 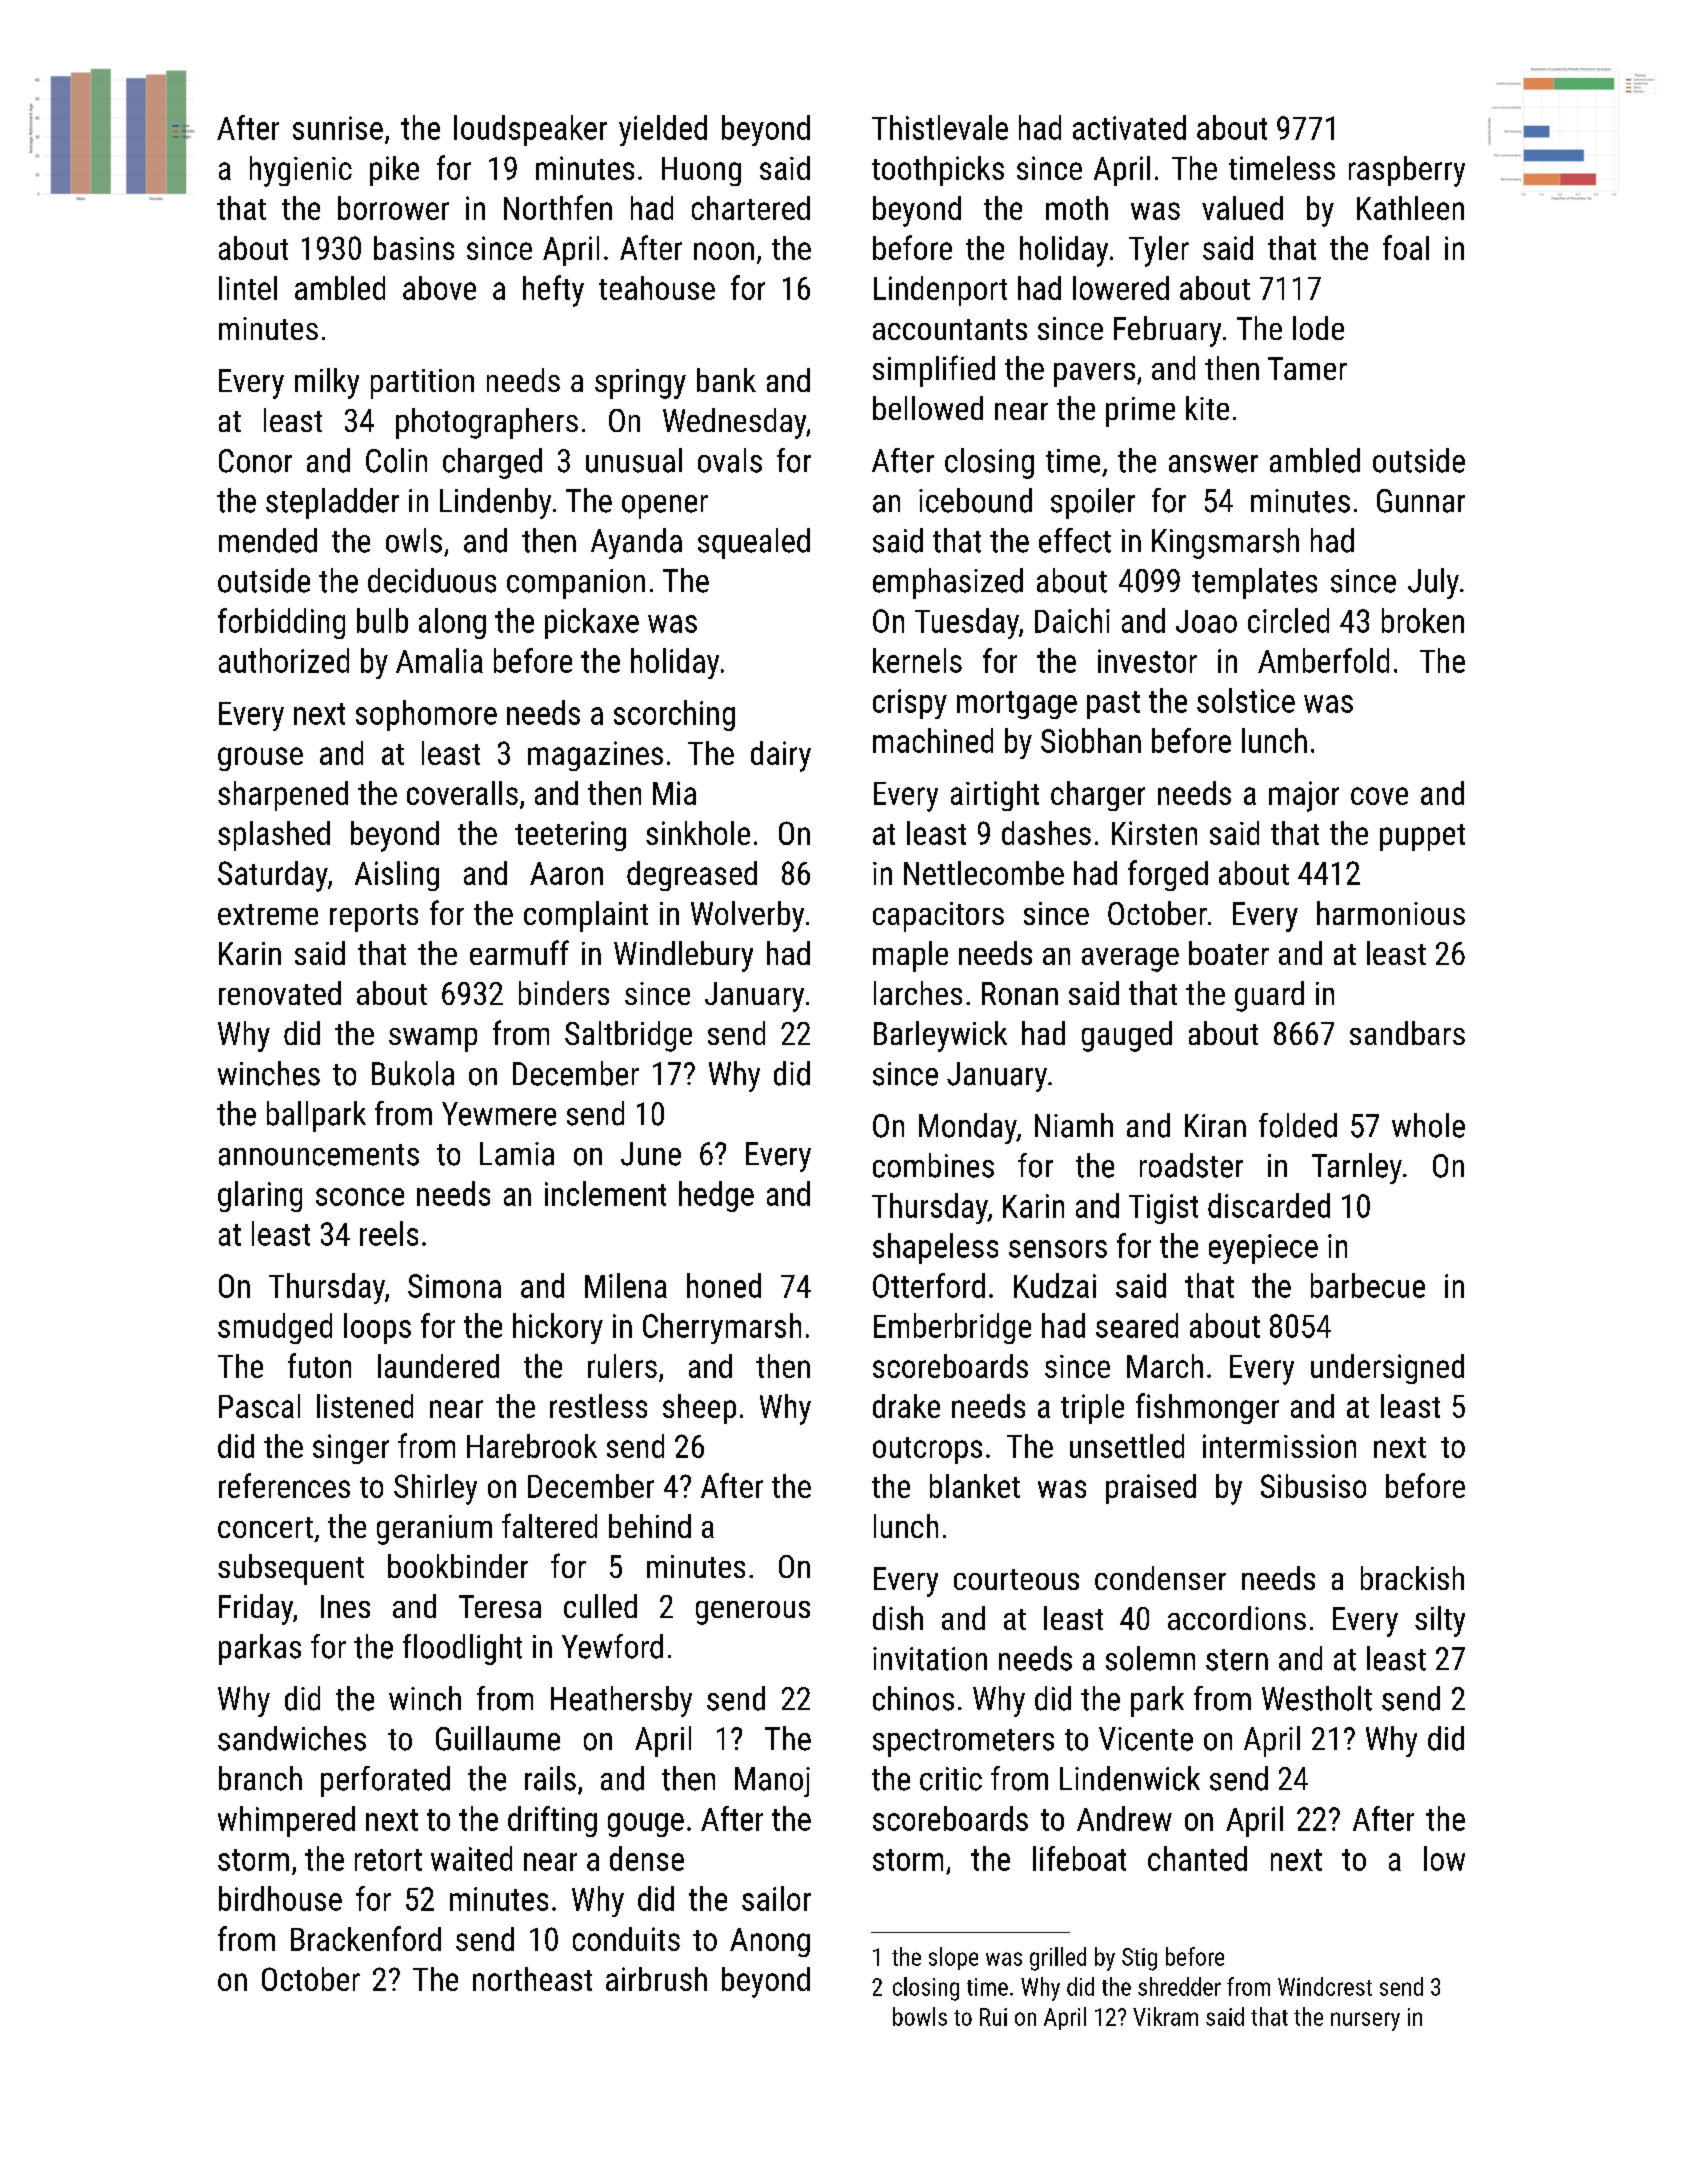 What do you see at coordinates (1074, 1125) in the document?
I see `Niamh` at bounding box center [1074, 1125].
